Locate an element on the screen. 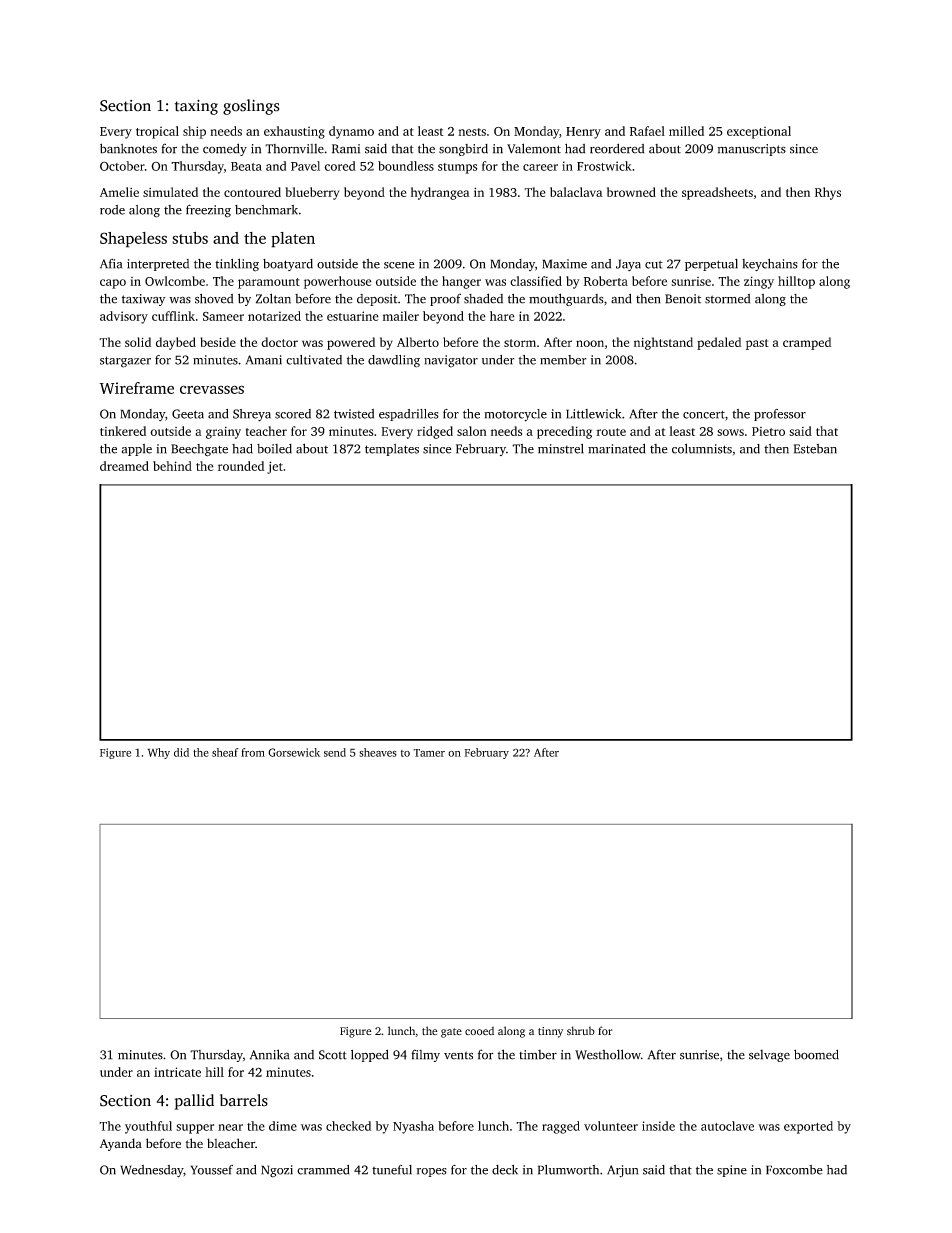  platen is located at coordinates (293, 240).
